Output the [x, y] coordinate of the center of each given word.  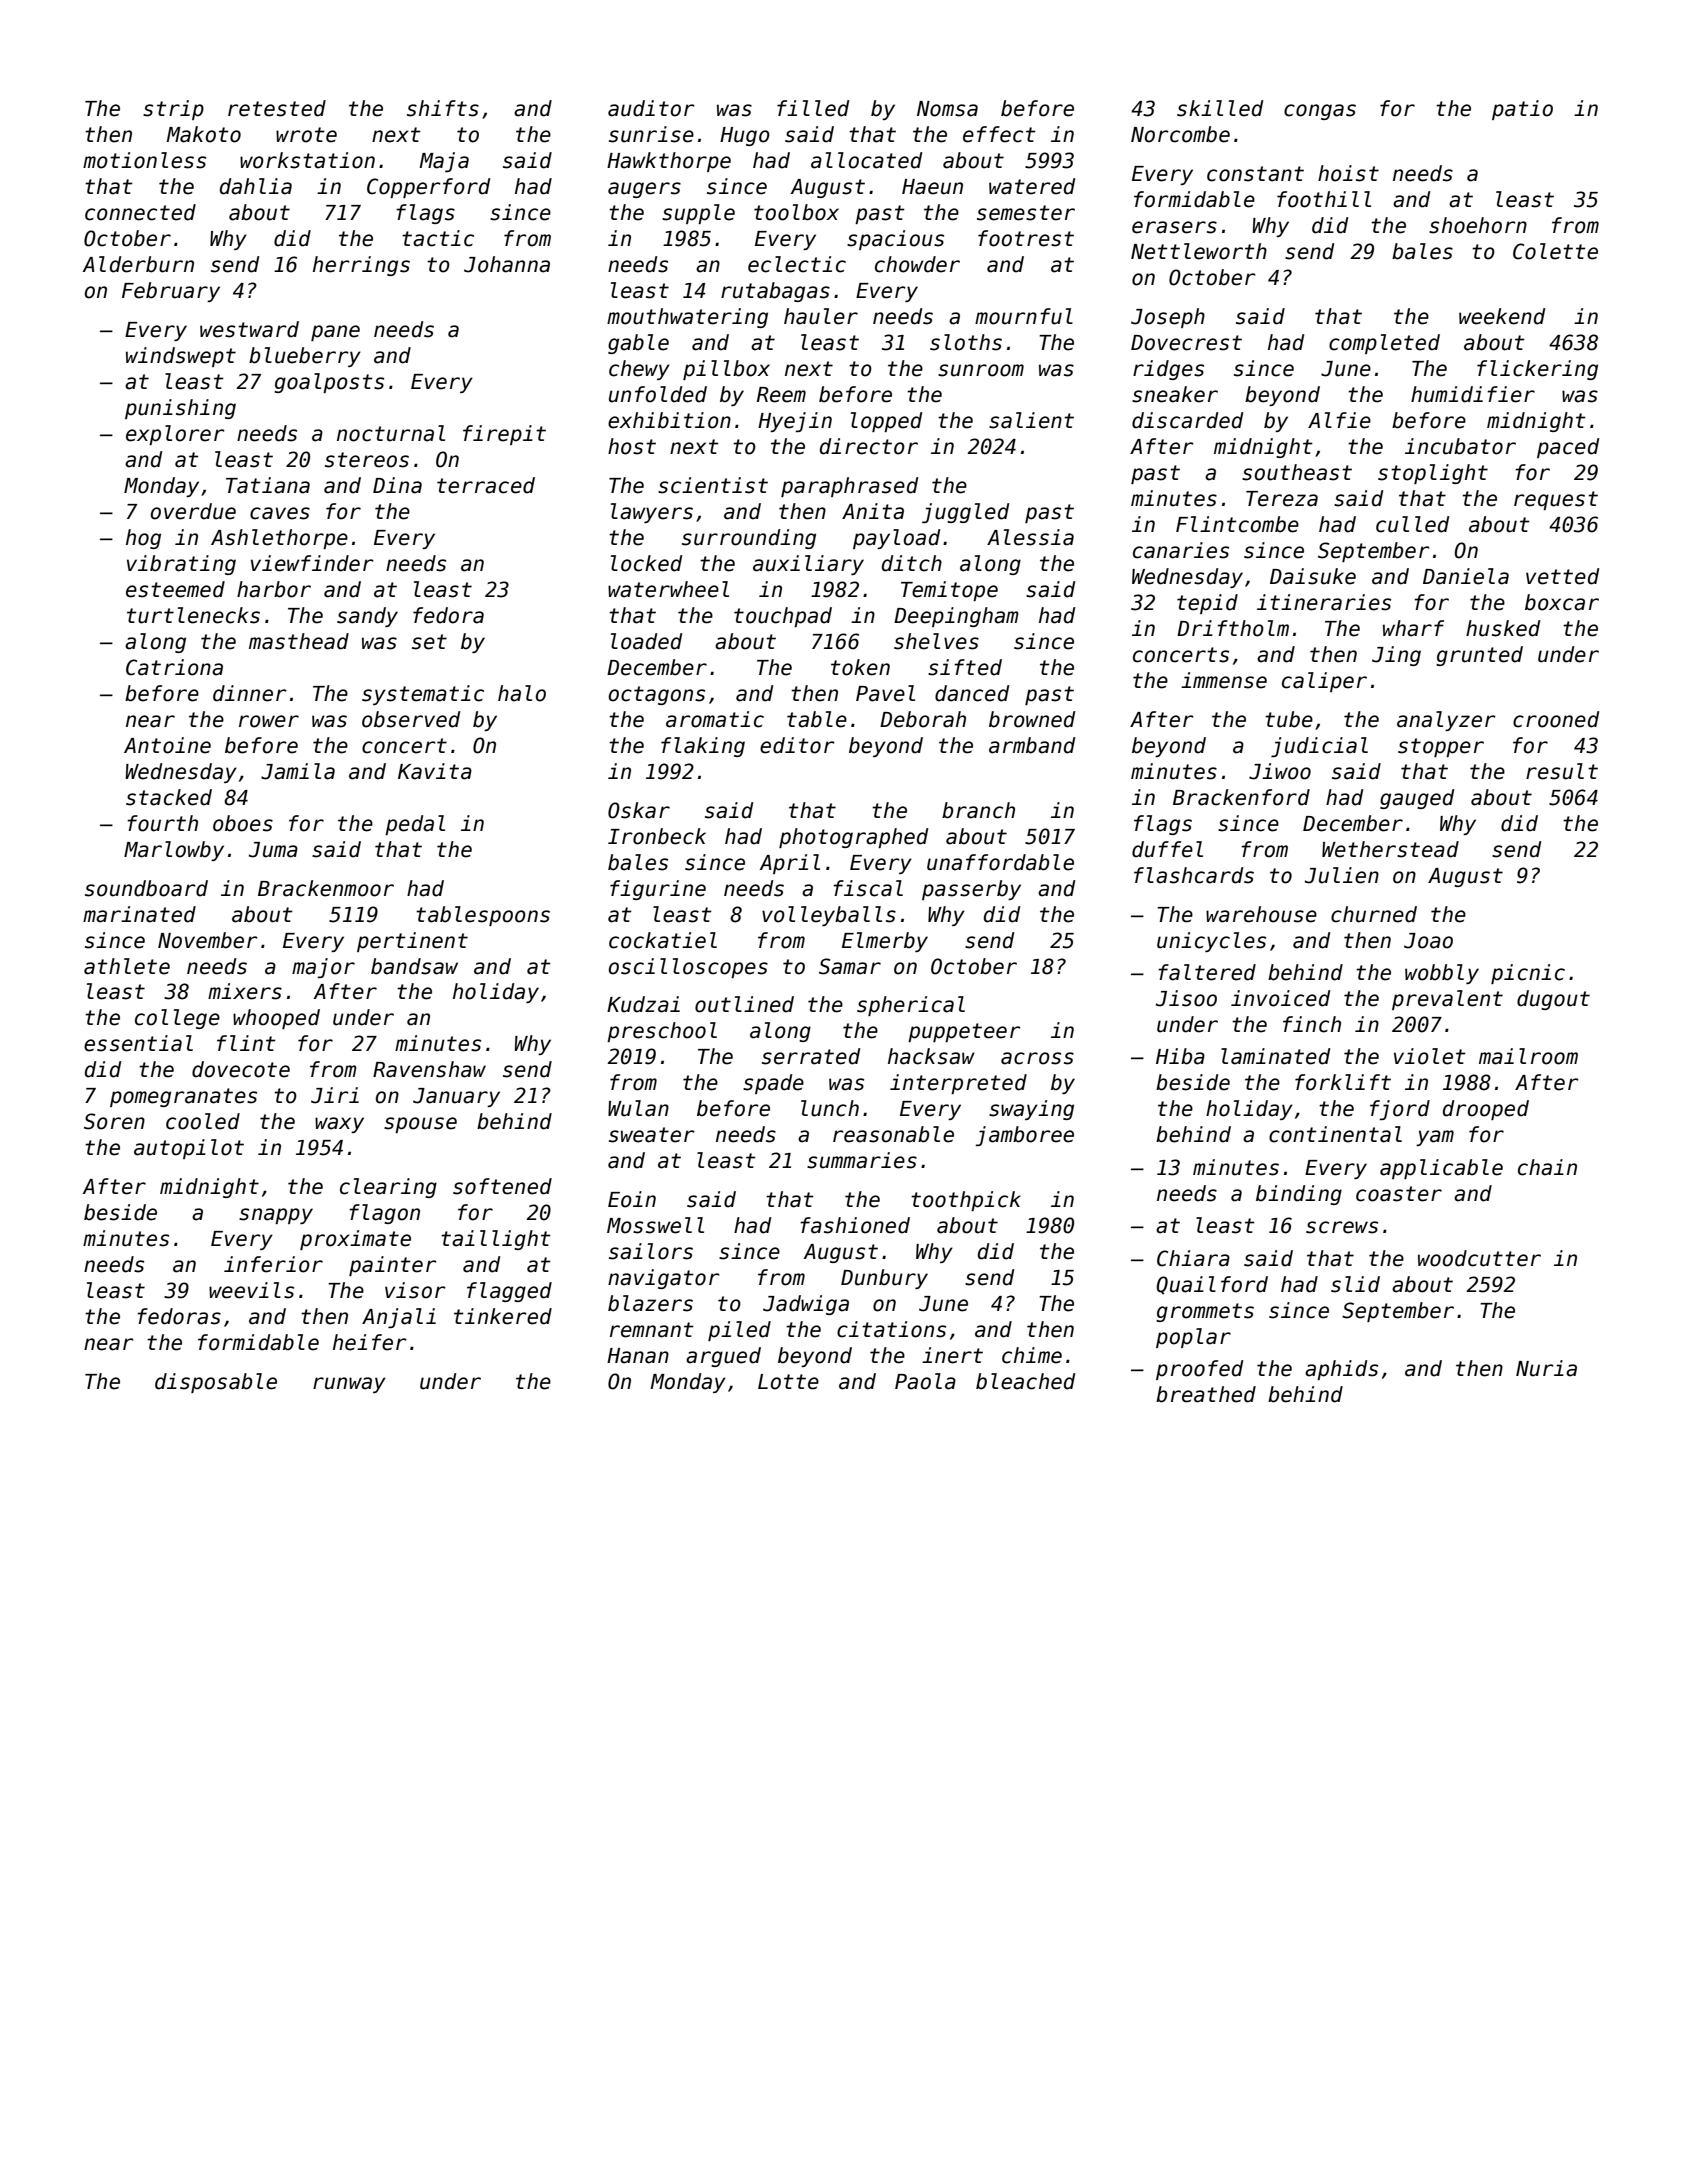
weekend [1502, 316]
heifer [370, 1342]
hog [143, 539]
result [1562, 771]
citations [891, 1329]
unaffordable [1000, 862]
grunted [1479, 656]
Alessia [1030, 537]
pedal [415, 825]
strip [173, 110]
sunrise [651, 134]
